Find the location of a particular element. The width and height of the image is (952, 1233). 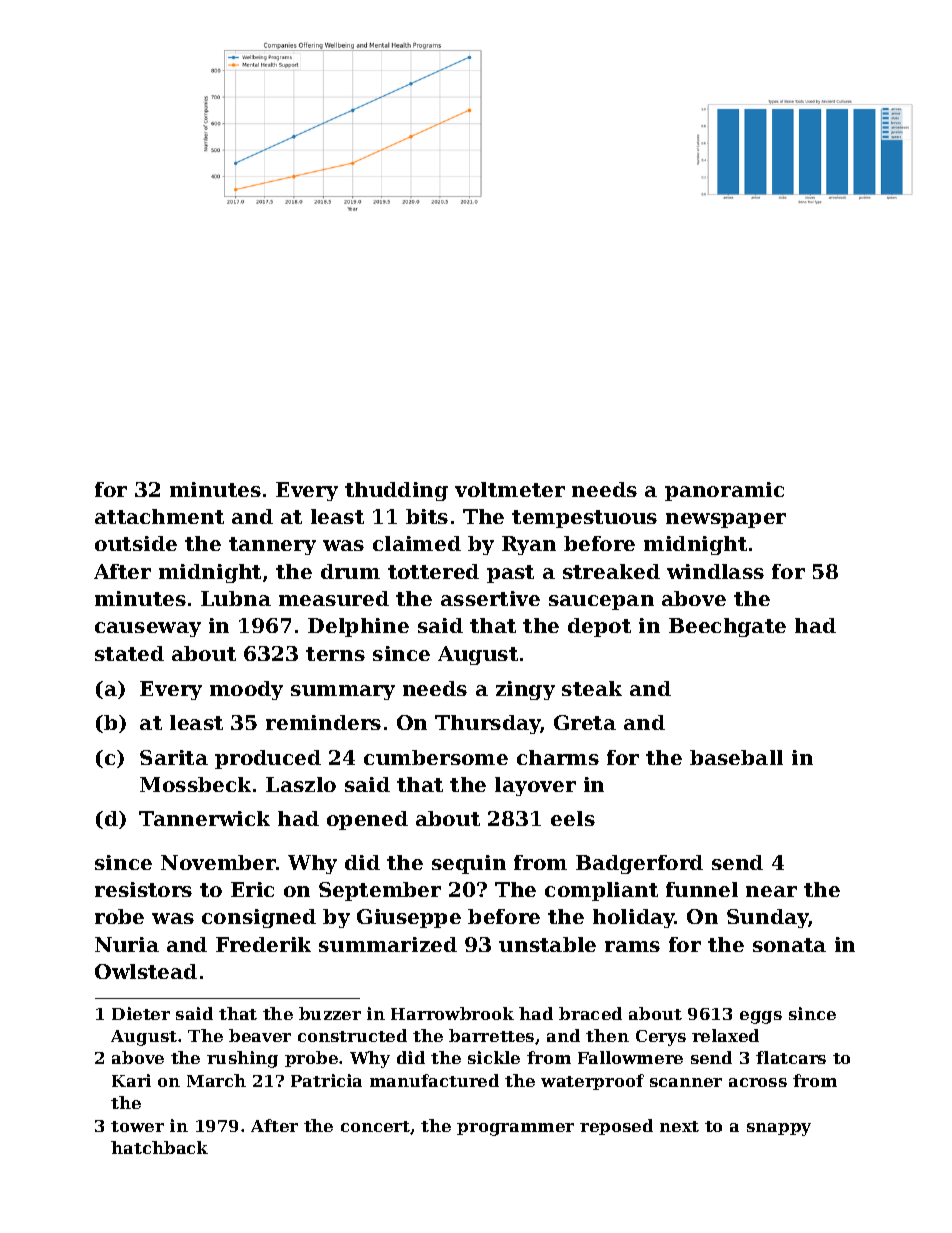

eels is located at coordinates (573, 818).
